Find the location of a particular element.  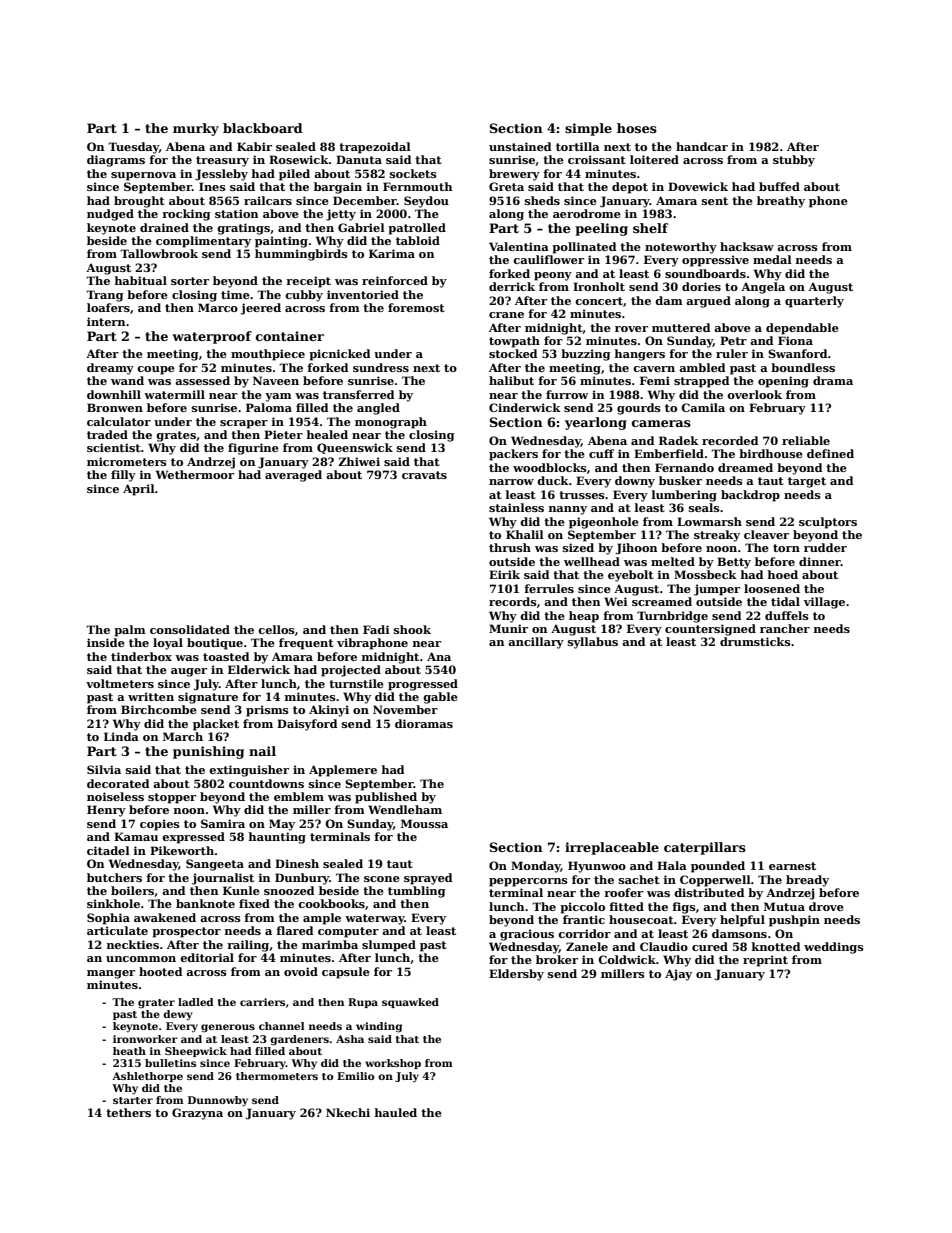

records is located at coordinates (513, 601).
